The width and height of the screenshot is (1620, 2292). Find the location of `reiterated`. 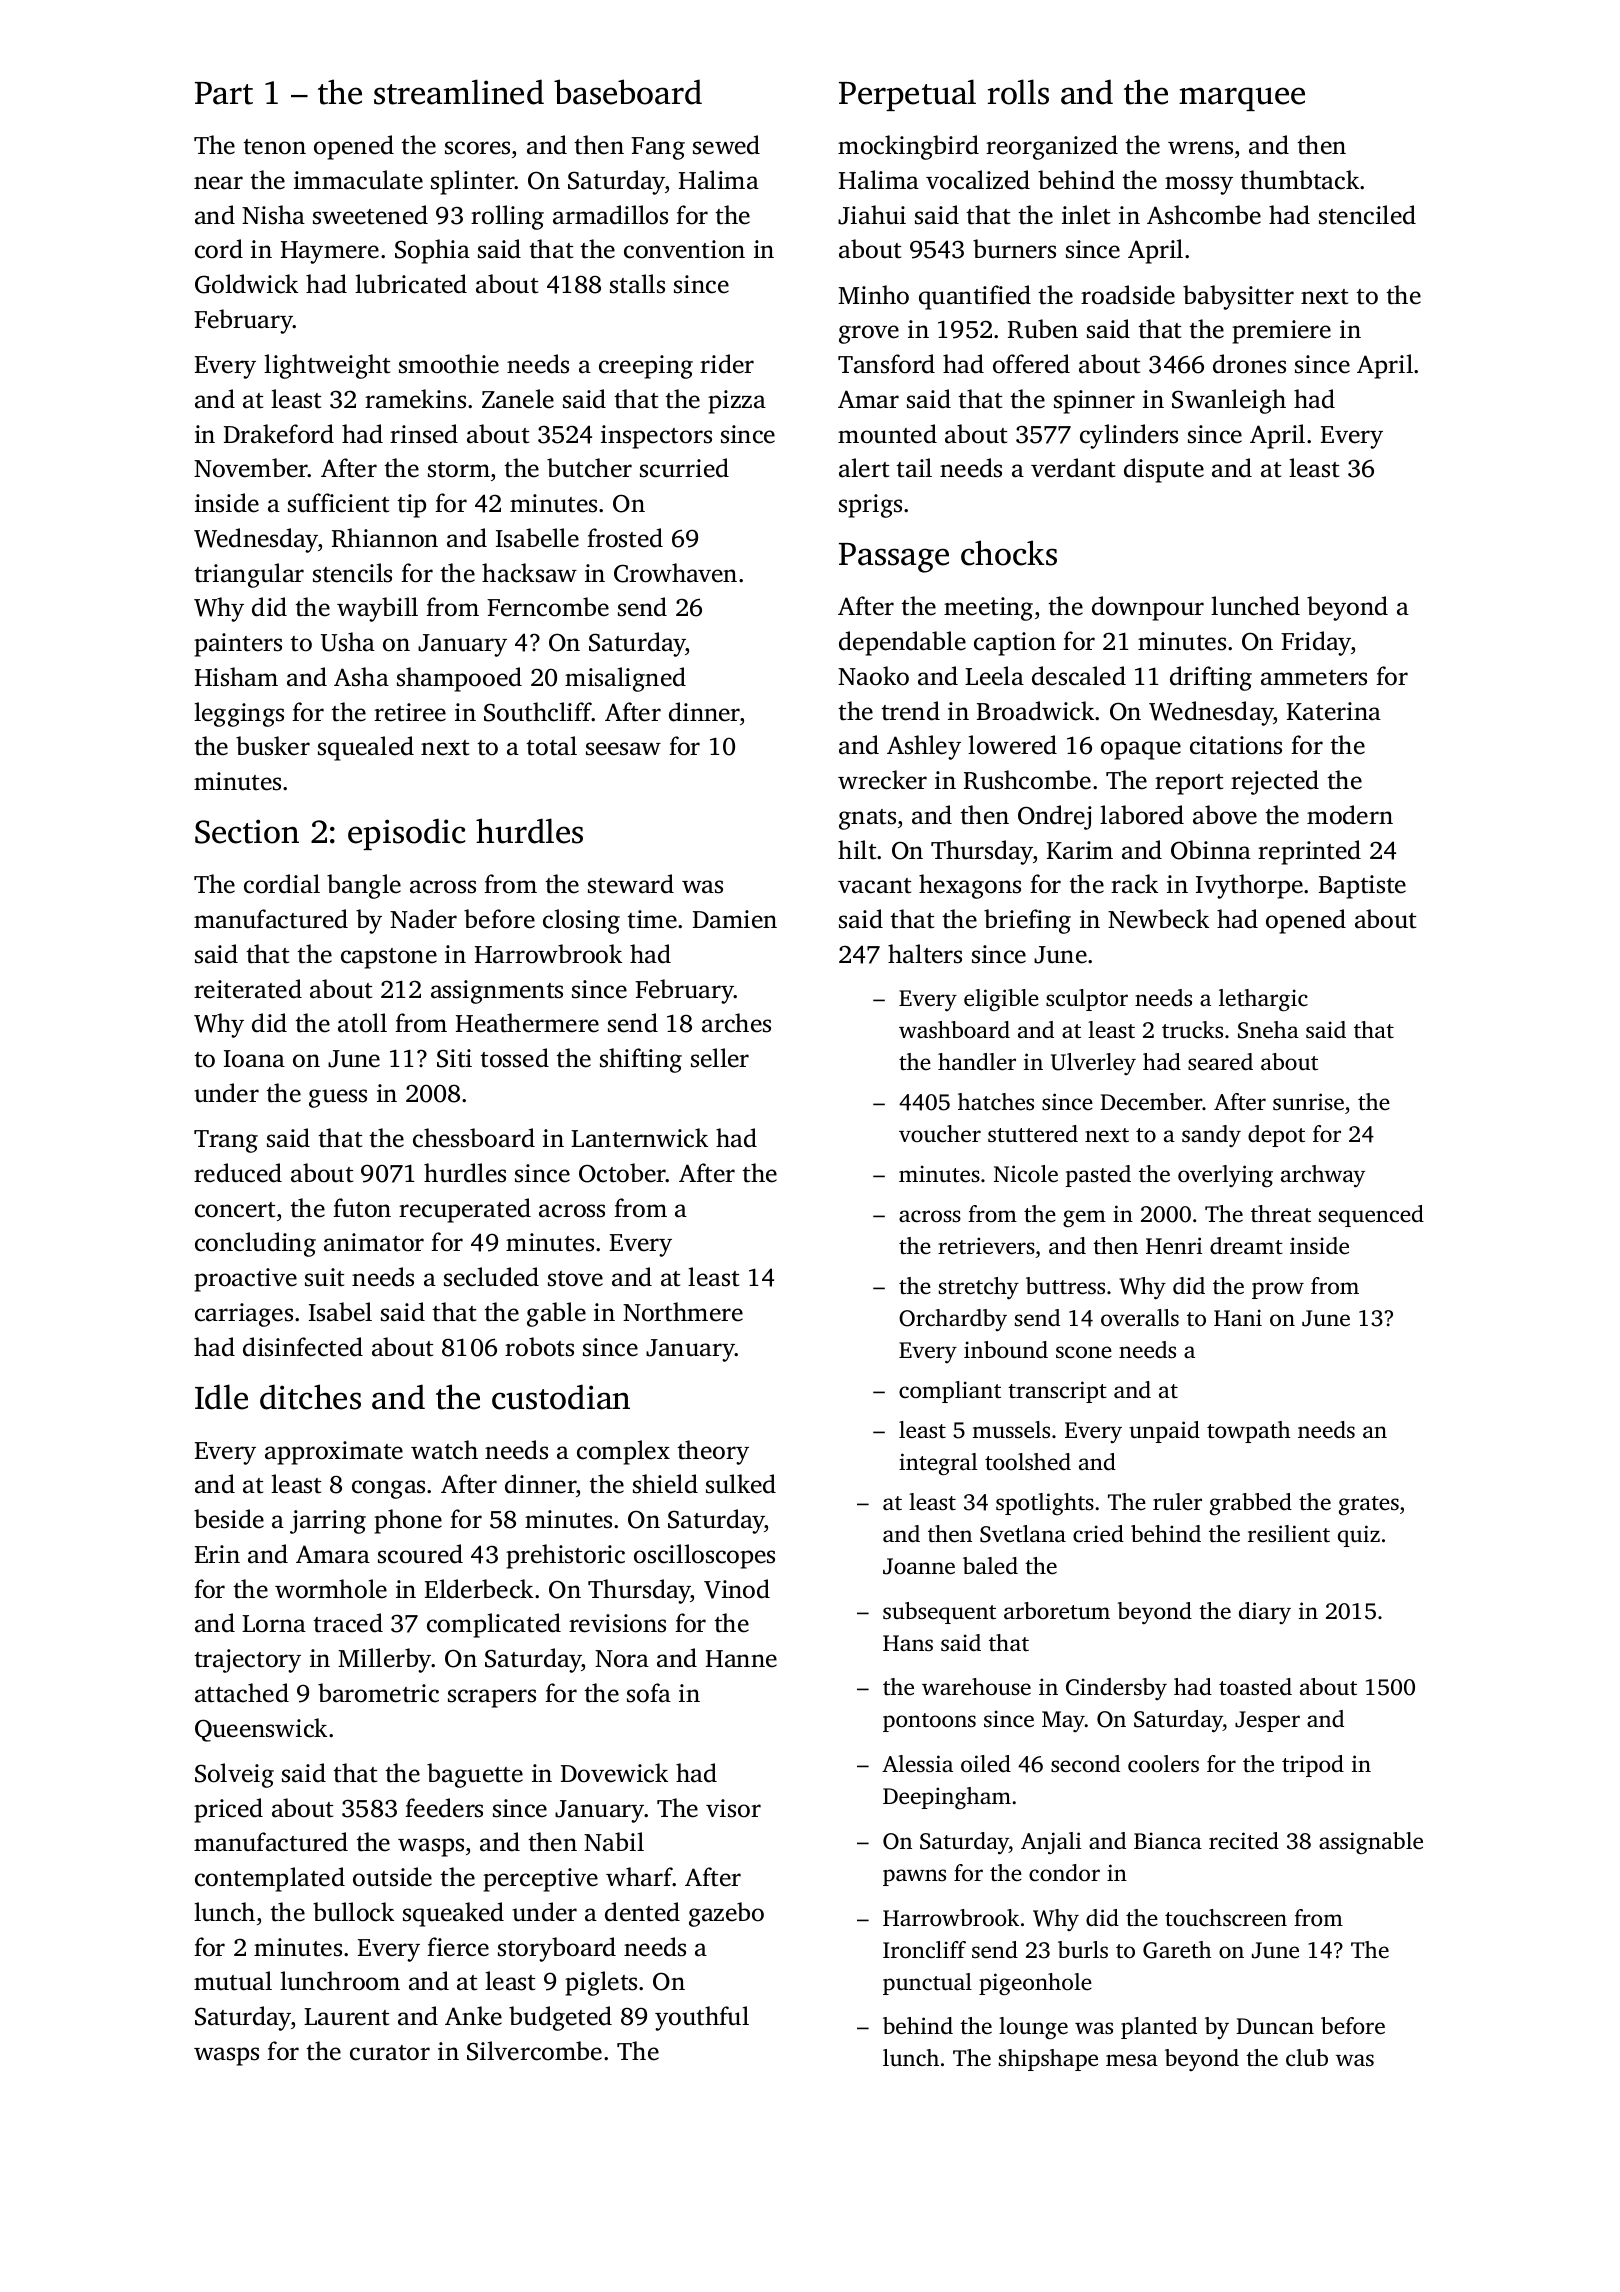

reiterated is located at coordinates (248, 989).
